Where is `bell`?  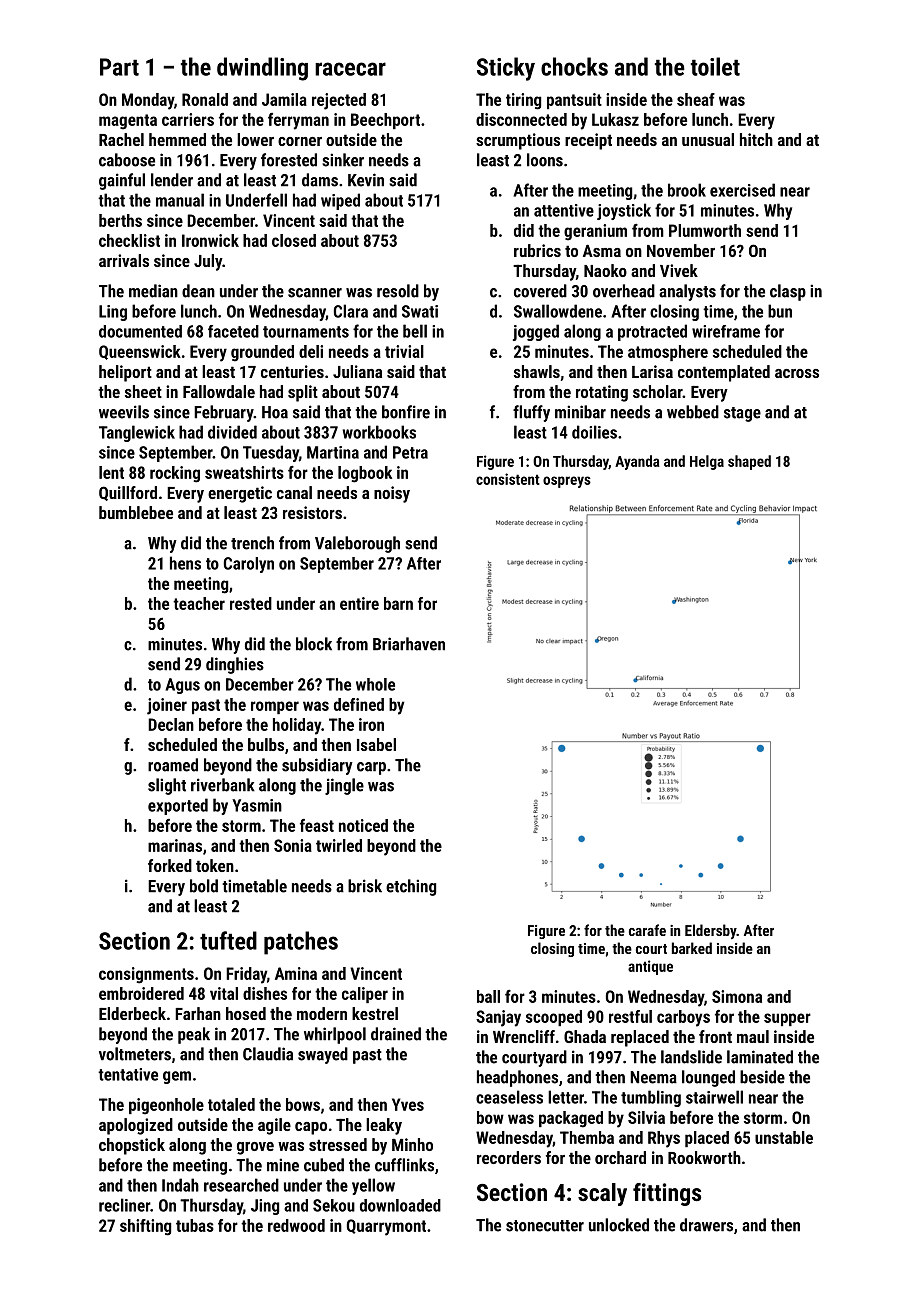 bell is located at coordinates (415, 331).
